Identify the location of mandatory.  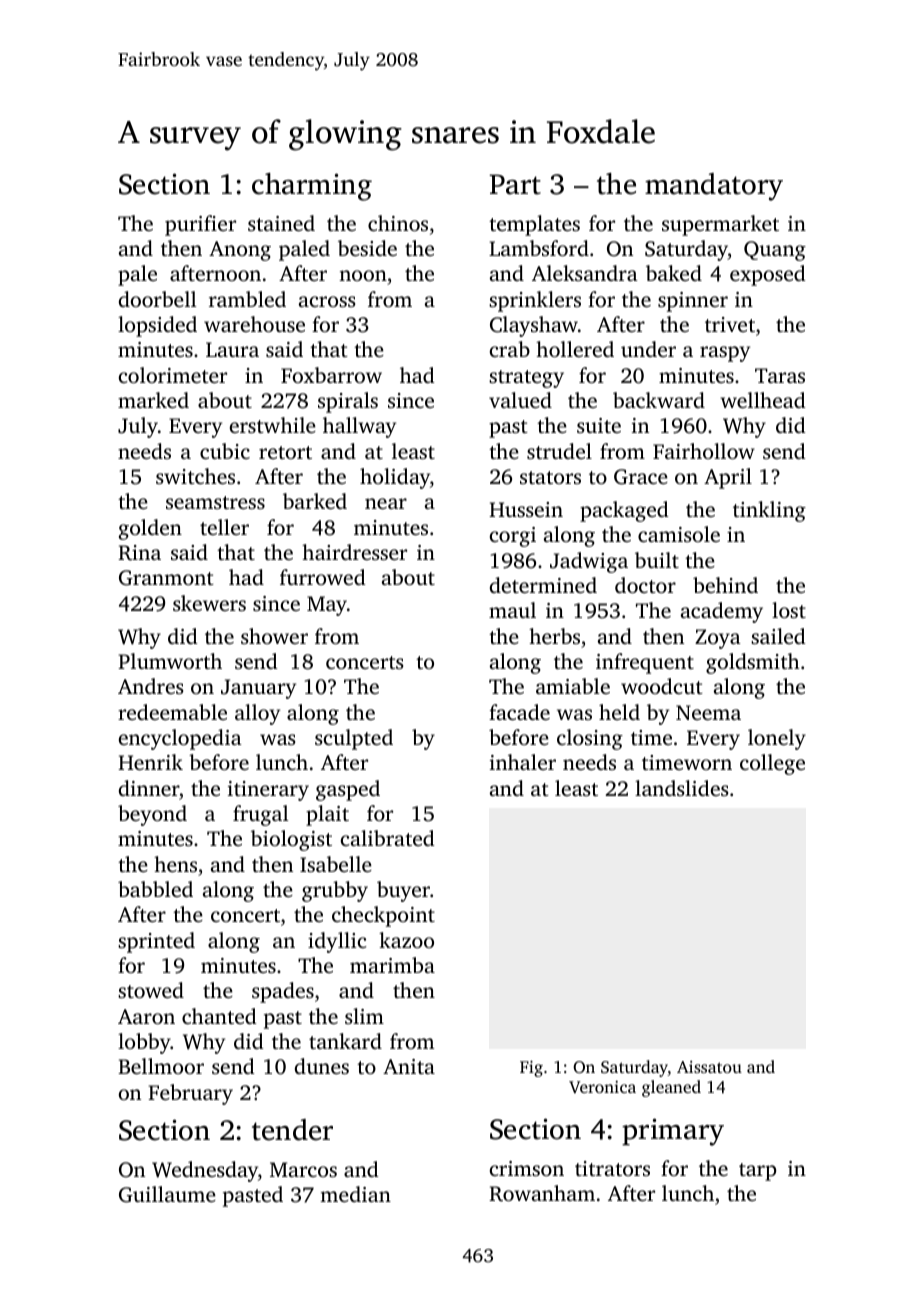
(714, 187).
